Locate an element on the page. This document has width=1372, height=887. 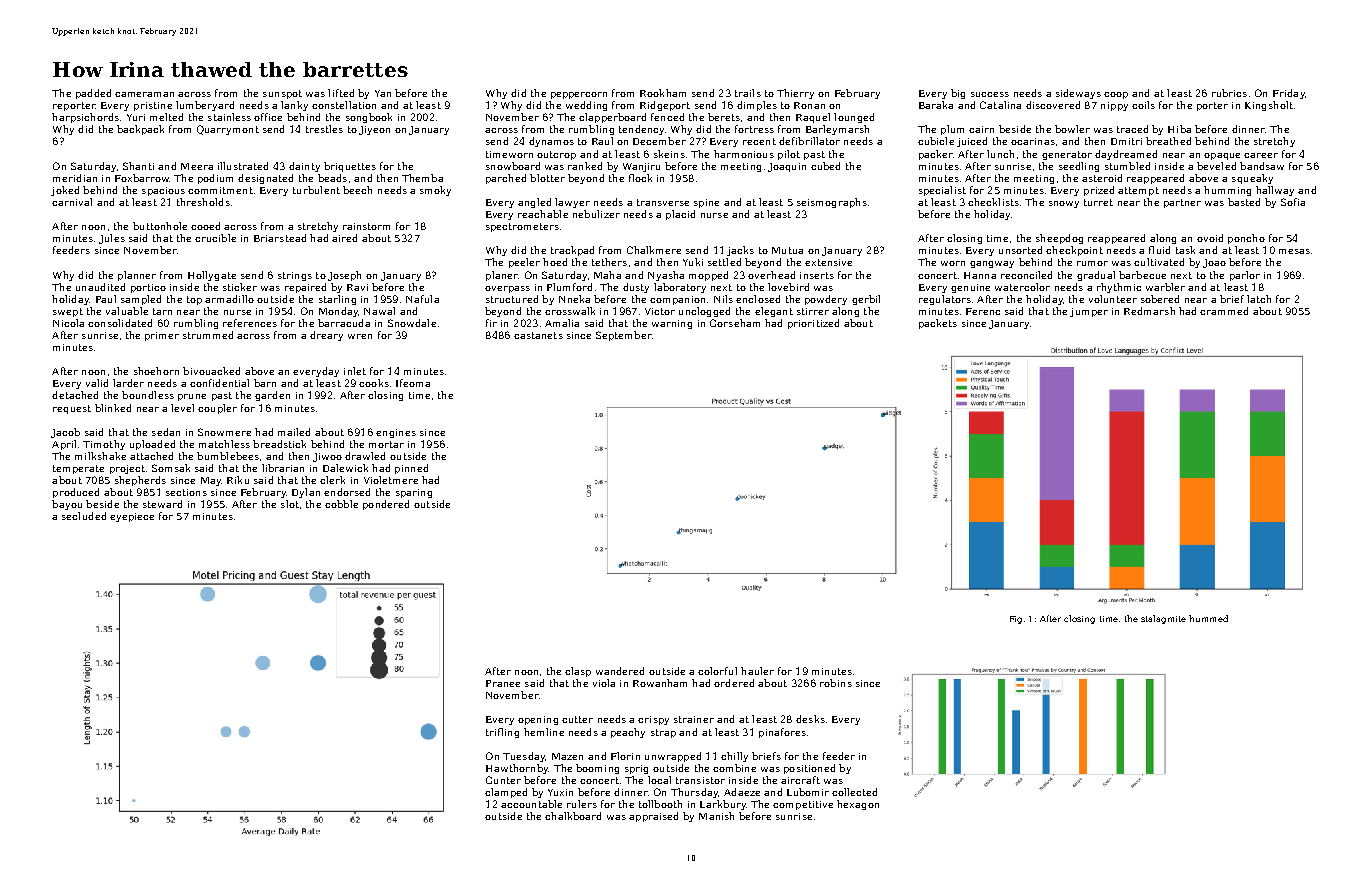
humming is located at coordinates (1227, 191).
